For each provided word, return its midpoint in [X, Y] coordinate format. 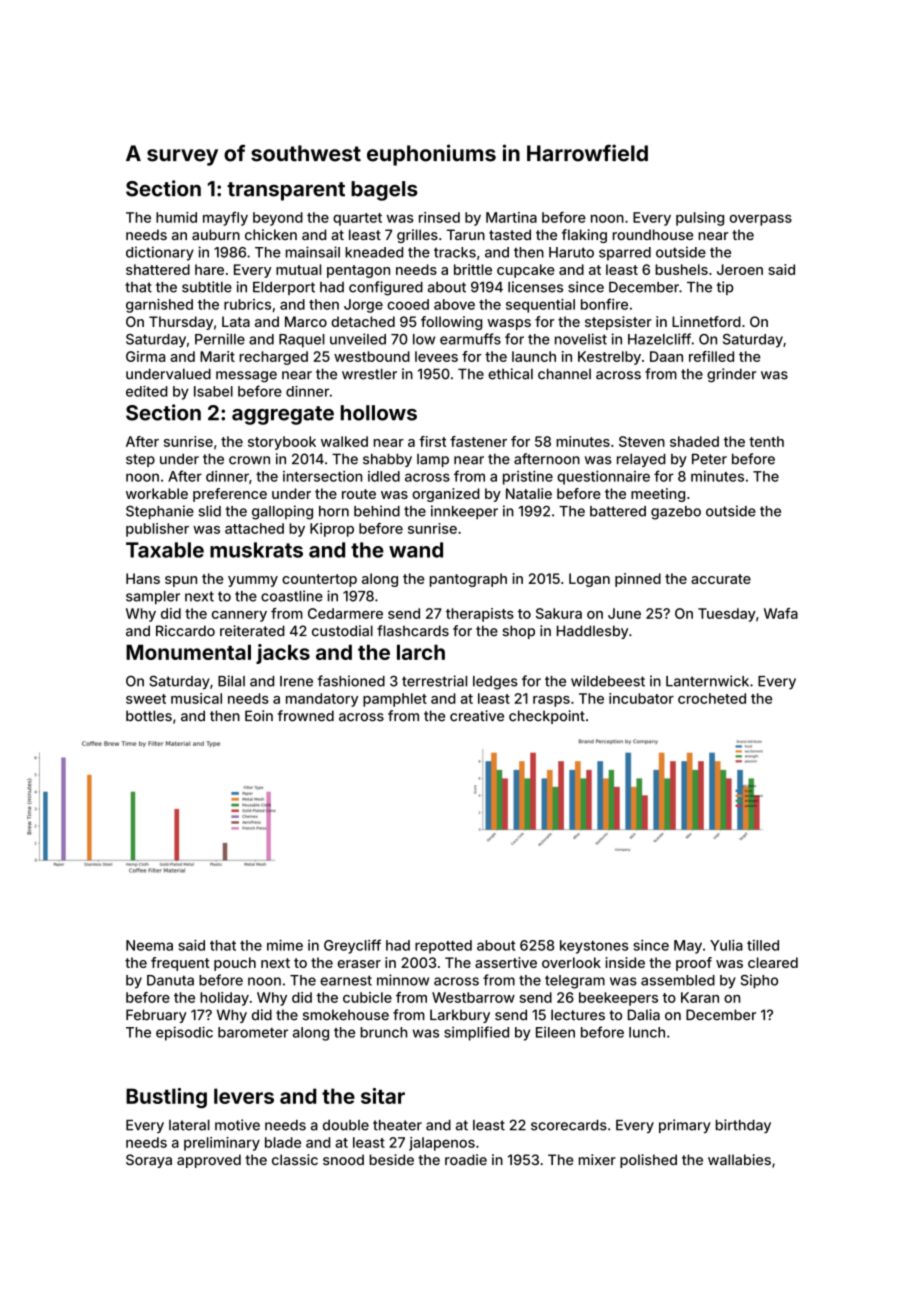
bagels [384, 191]
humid [176, 217]
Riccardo [185, 631]
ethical [510, 374]
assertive [506, 962]
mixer [597, 1159]
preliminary [222, 1144]
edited [147, 391]
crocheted [712, 698]
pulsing [700, 219]
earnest [346, 980]
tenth [766, 441]
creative [477, 716]
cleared [773, 962]
